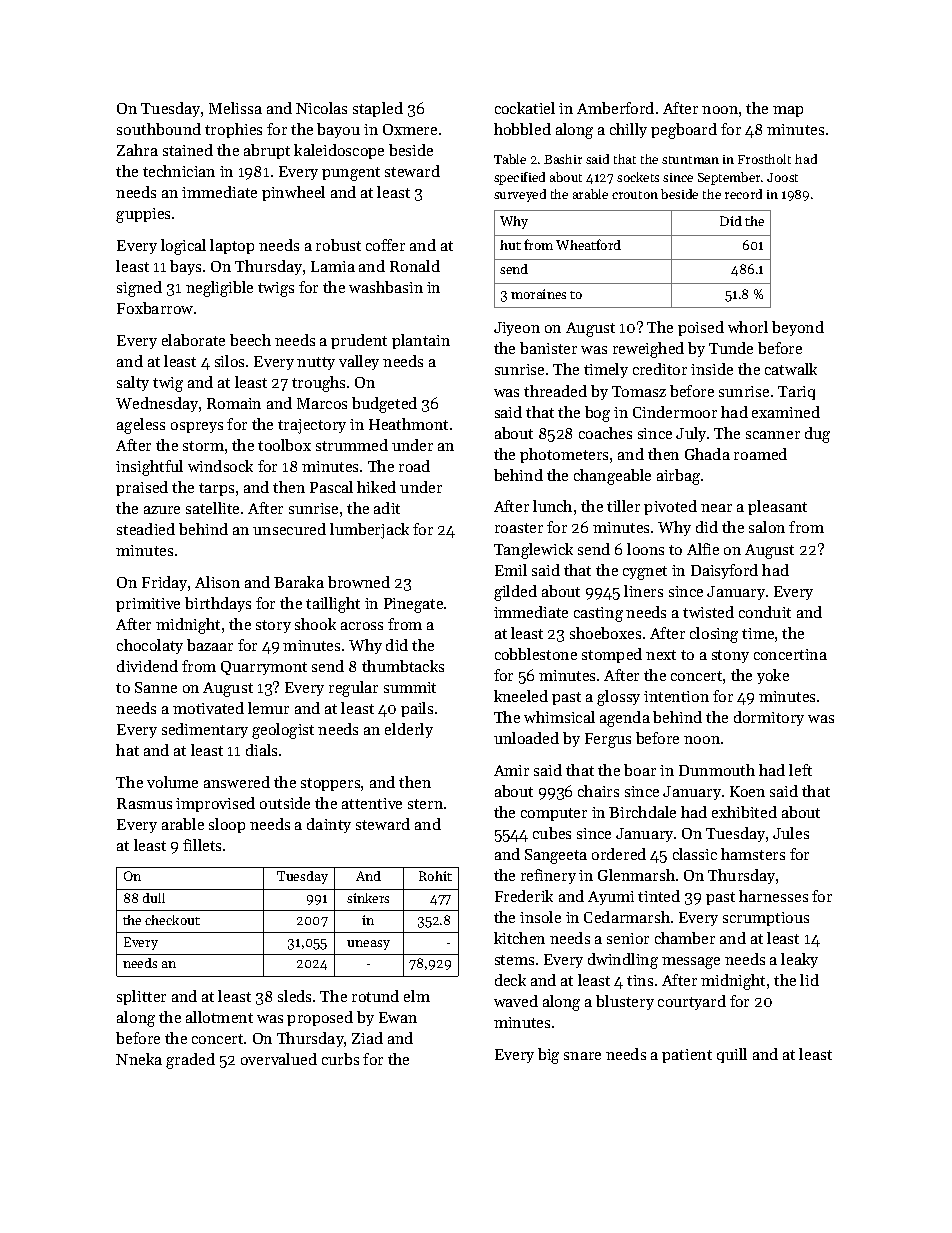 The image size is (952, 1233). Describe the element at coordinates (743, 194) in the screenshot. I see `record` at that location.
